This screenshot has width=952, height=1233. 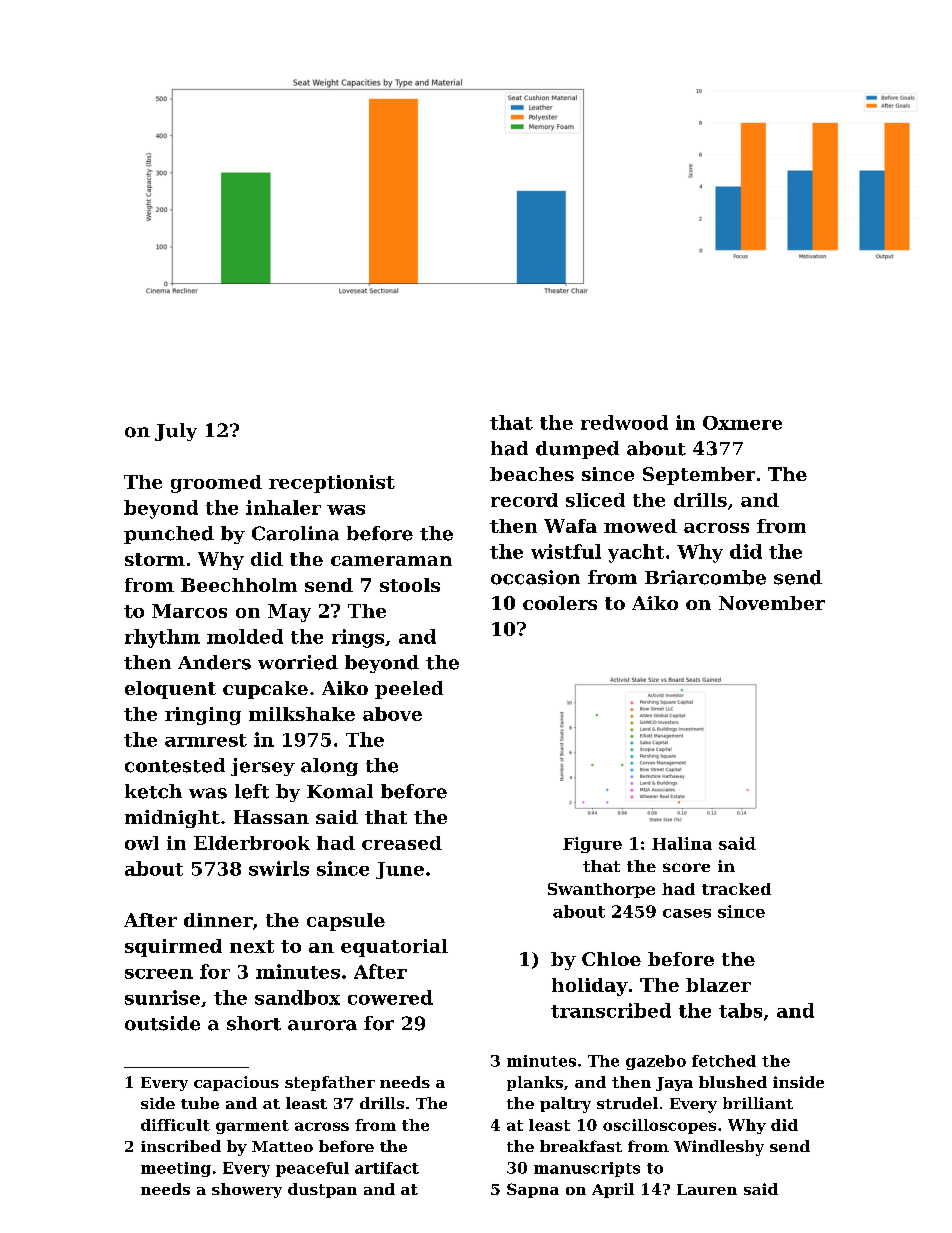 What do you see at coordinates (322, 1190) in the screenshot?
I see `dustpan` at bounding box center [322, 1190].
